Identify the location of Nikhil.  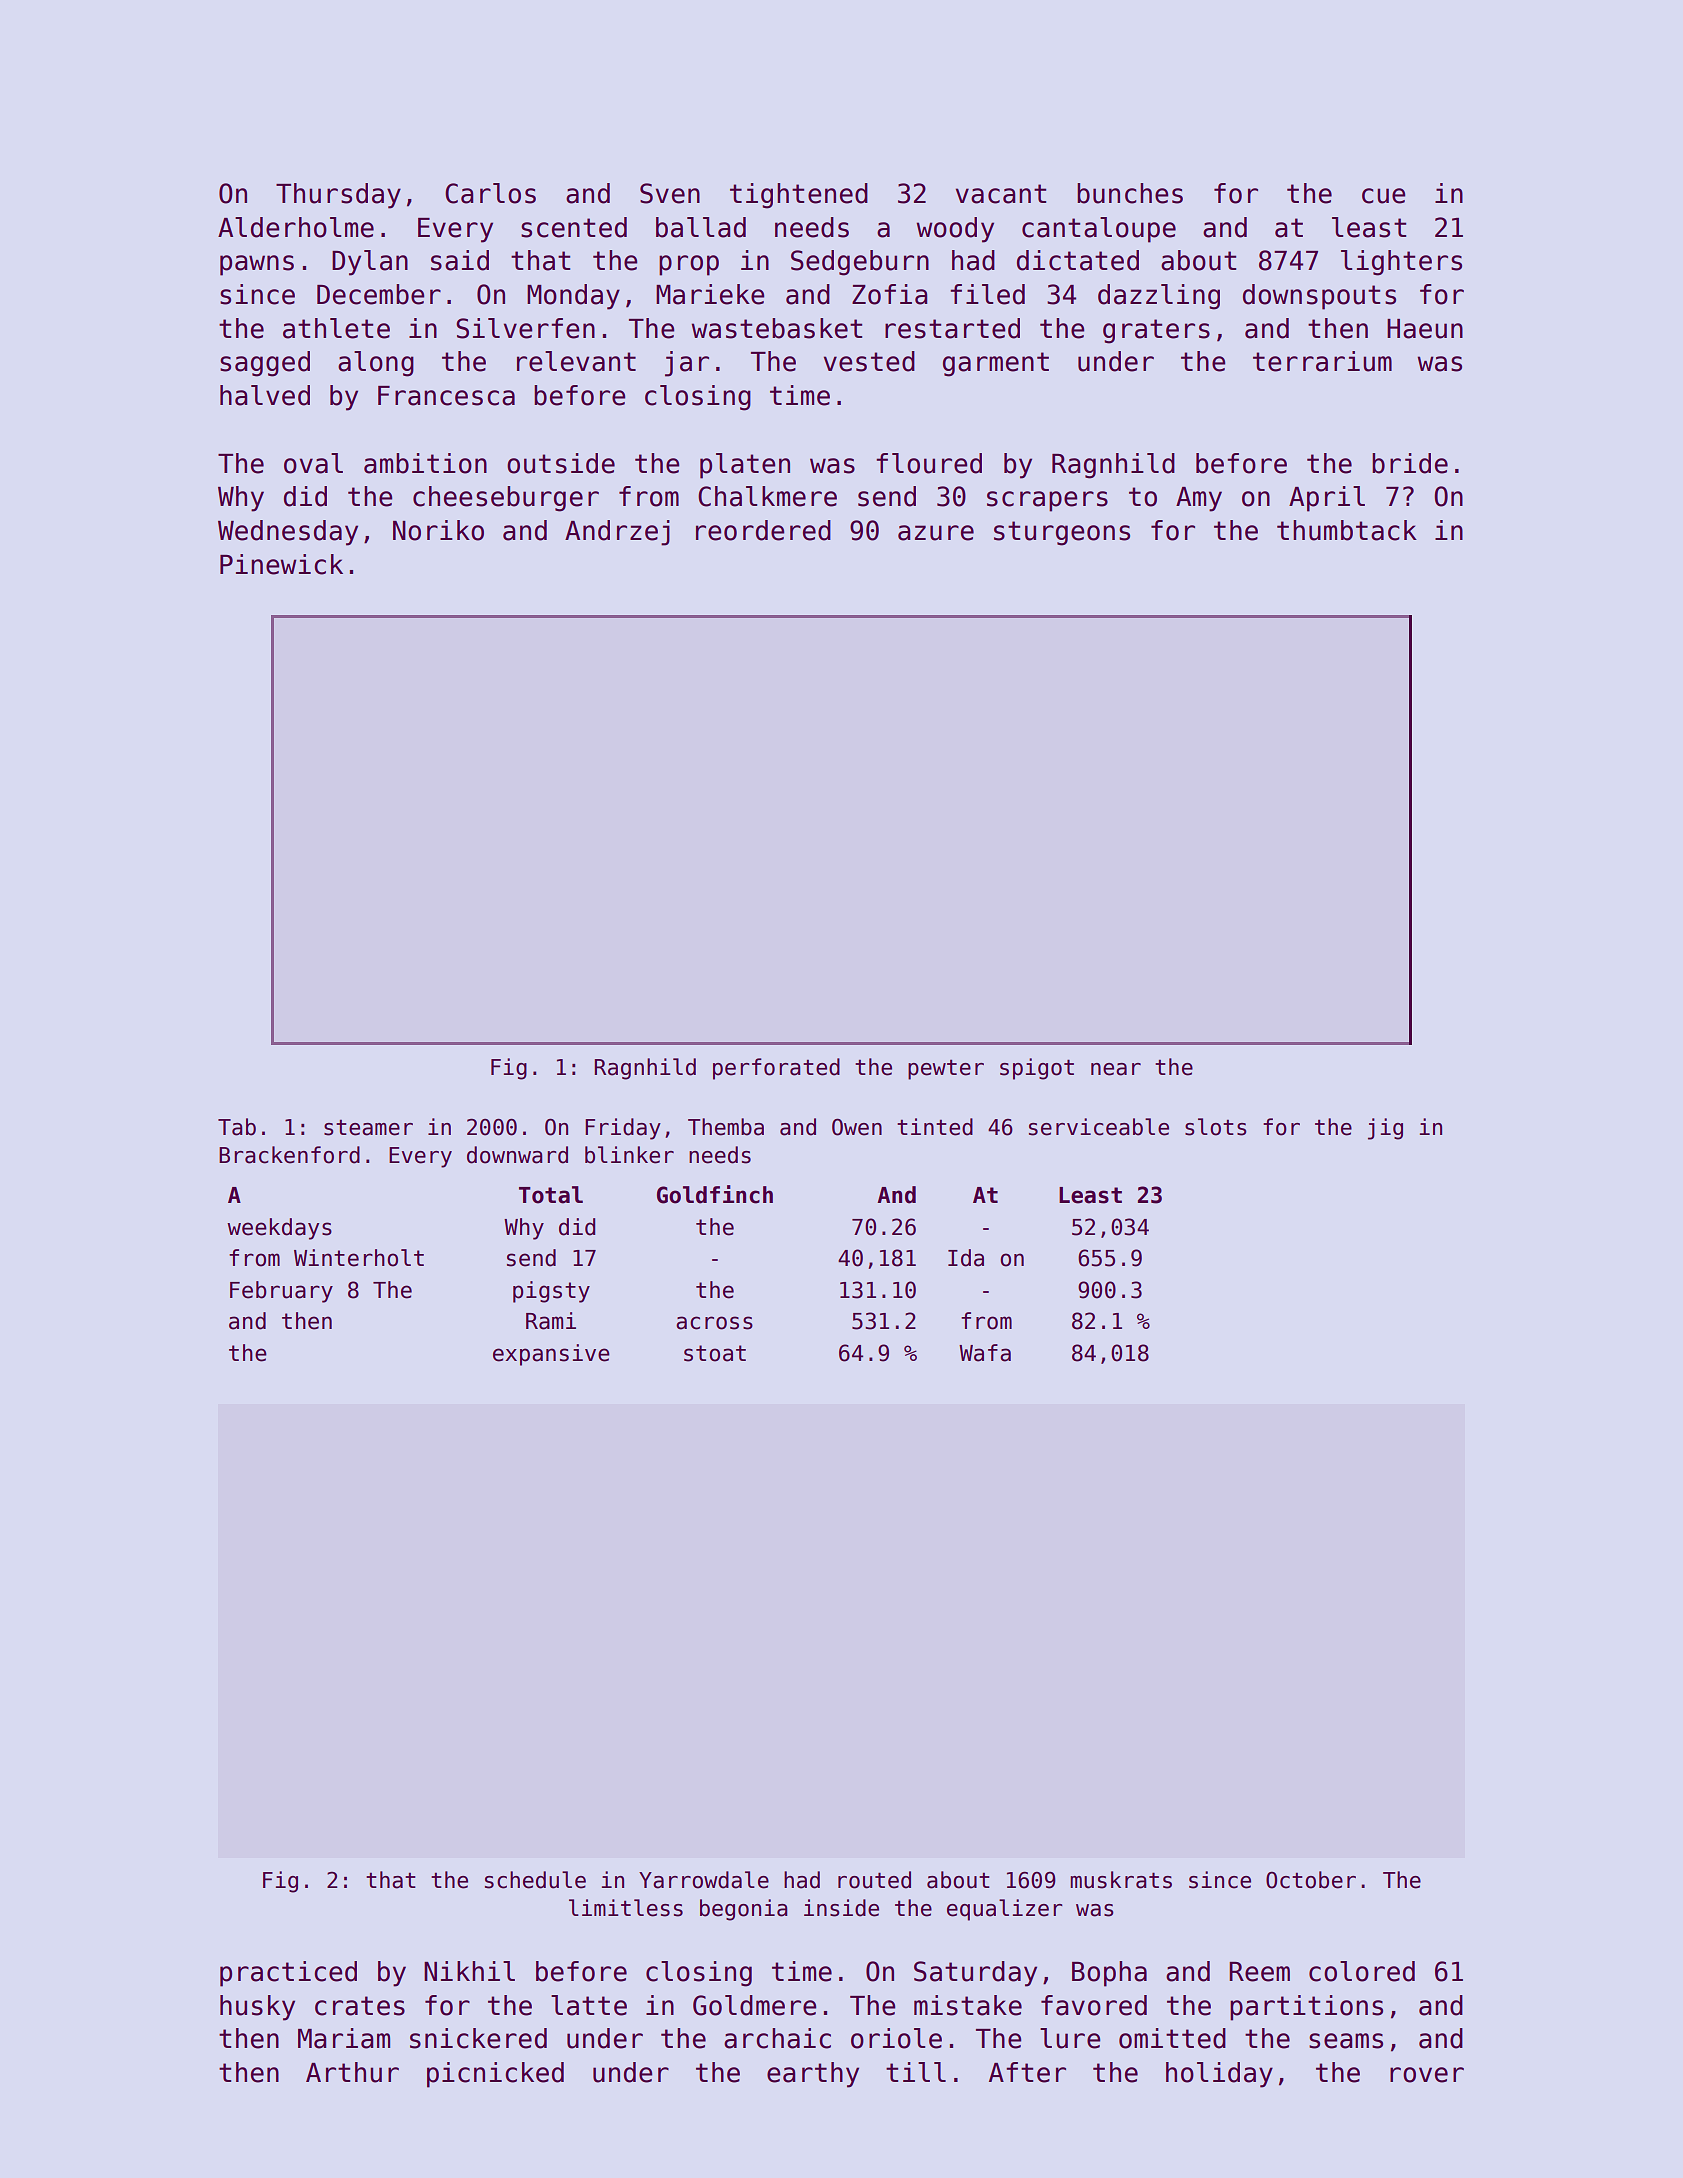
(469, 1971).
